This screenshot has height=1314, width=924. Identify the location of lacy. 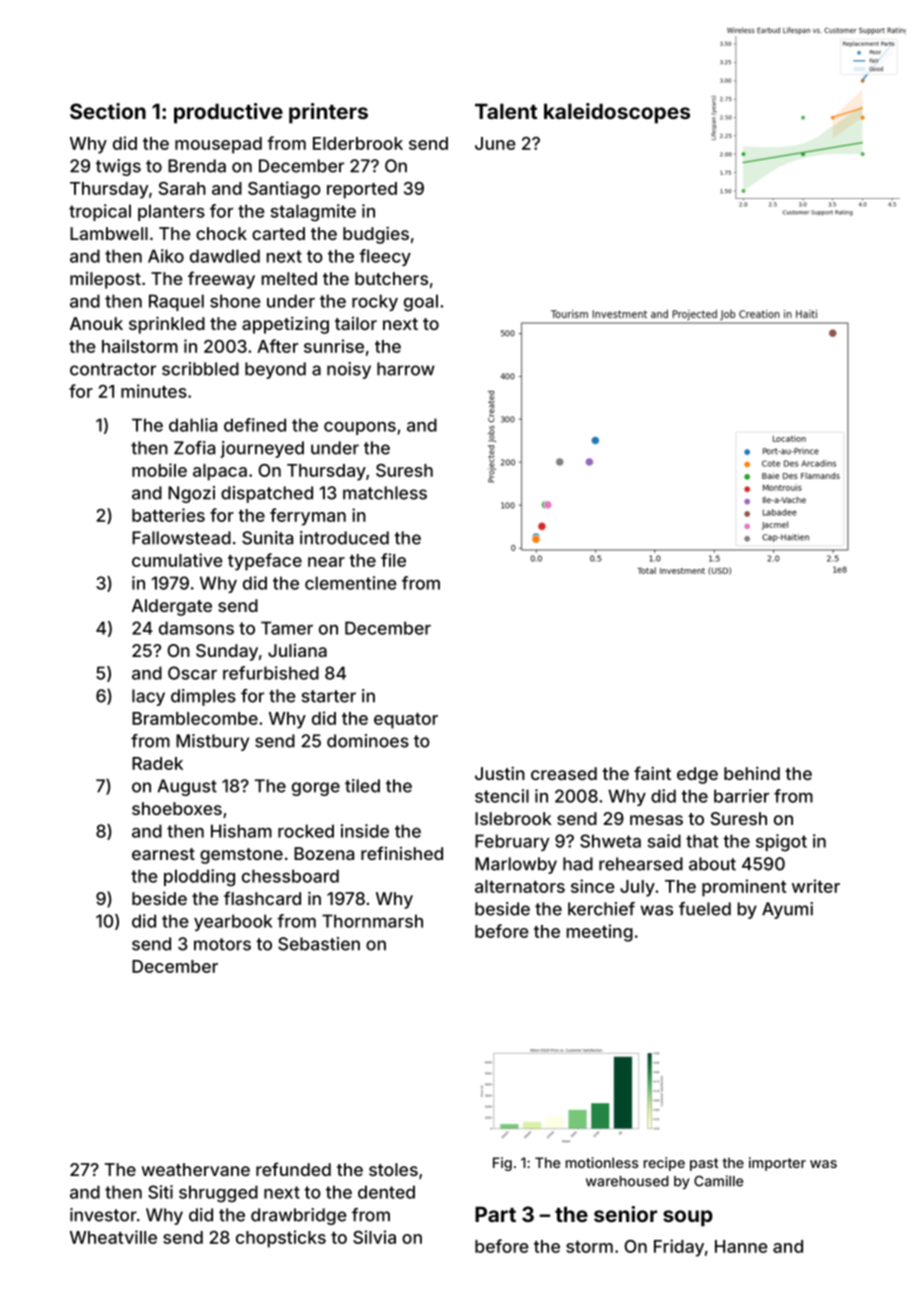
(148, 697).
